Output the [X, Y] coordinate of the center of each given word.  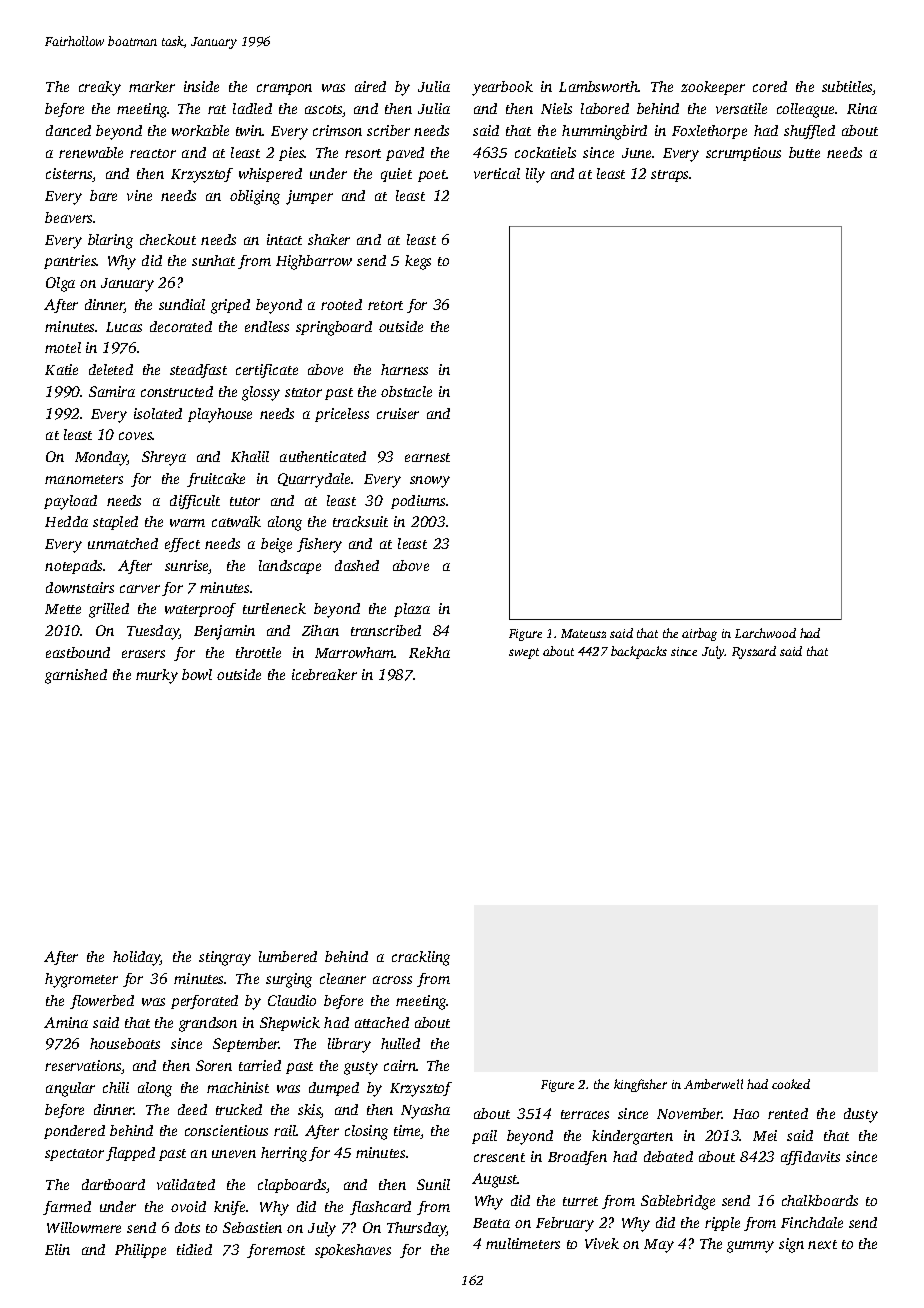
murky [157, 676]
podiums [418, 502]
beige [276, 545]
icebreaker [324, 674]
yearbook [502, 88]
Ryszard [754, 652]
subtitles [847, 88]
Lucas [124, 327]
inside [201, 86]
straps [669, 176]
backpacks [639, 652]
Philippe [140, 1251]
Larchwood [765, 633]
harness [404, 369]
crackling [421, 958]
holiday [137, 958]
